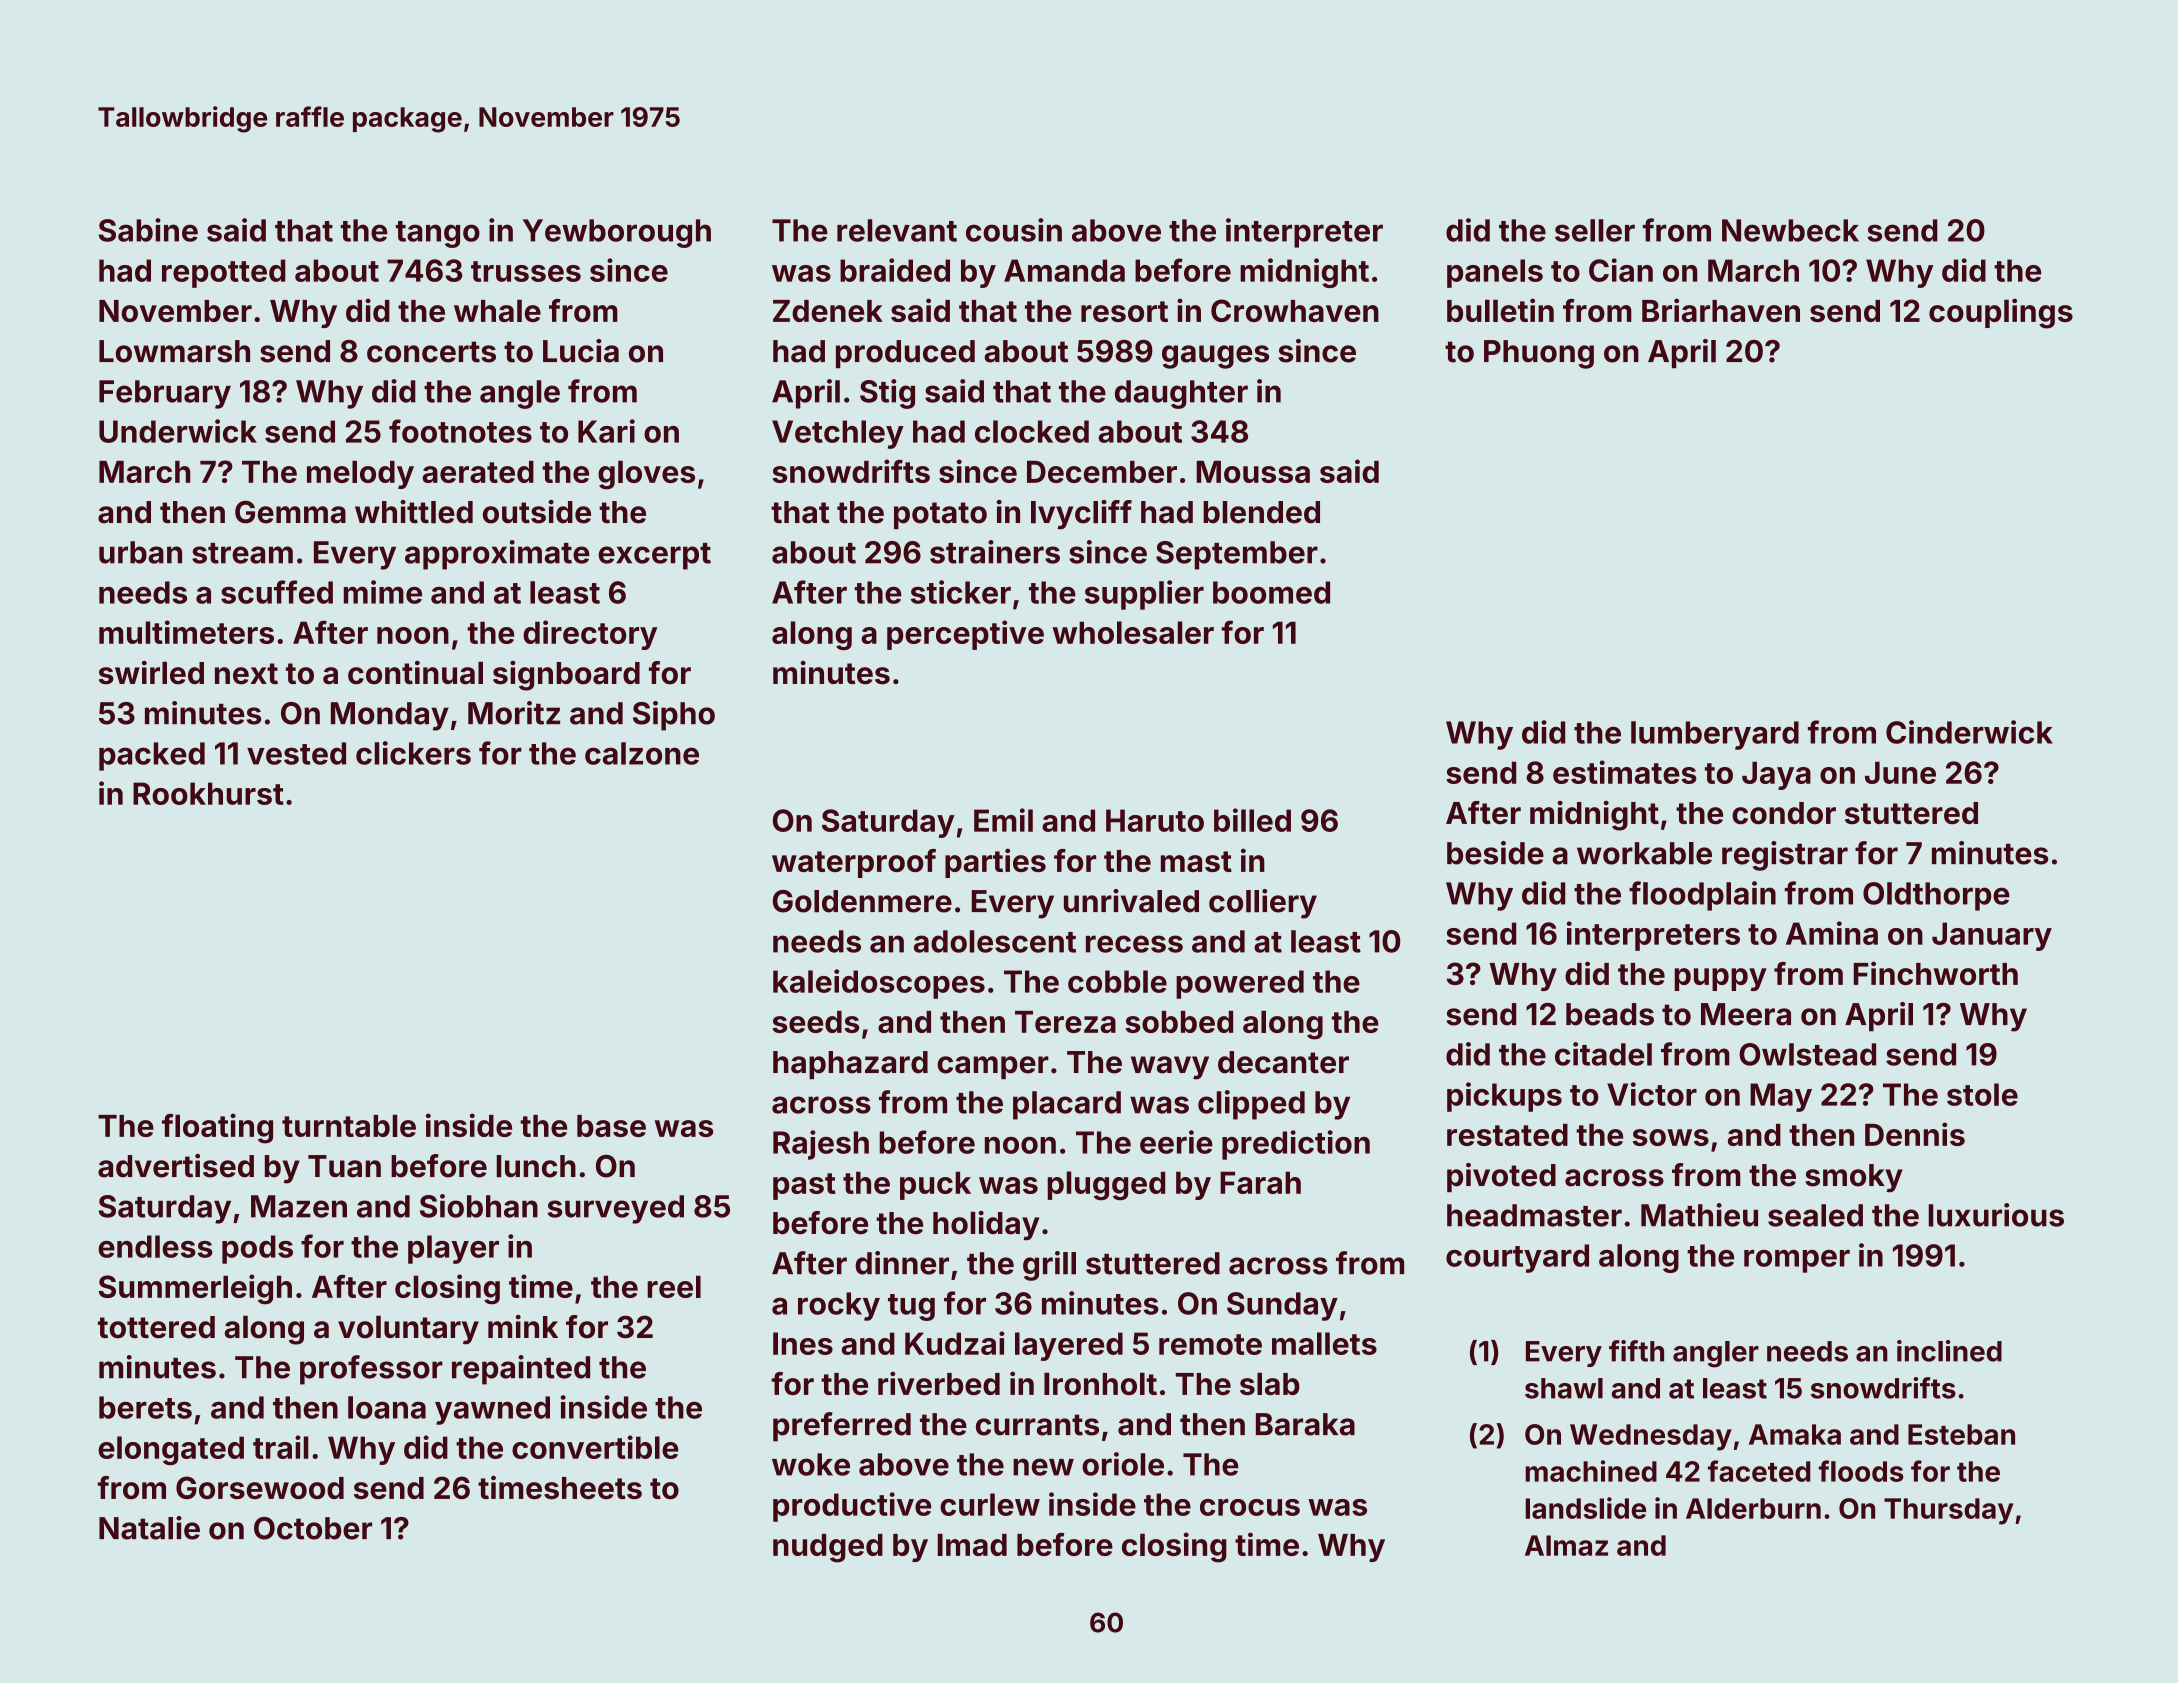  I want to click on curlew, so click(990, 1504).
